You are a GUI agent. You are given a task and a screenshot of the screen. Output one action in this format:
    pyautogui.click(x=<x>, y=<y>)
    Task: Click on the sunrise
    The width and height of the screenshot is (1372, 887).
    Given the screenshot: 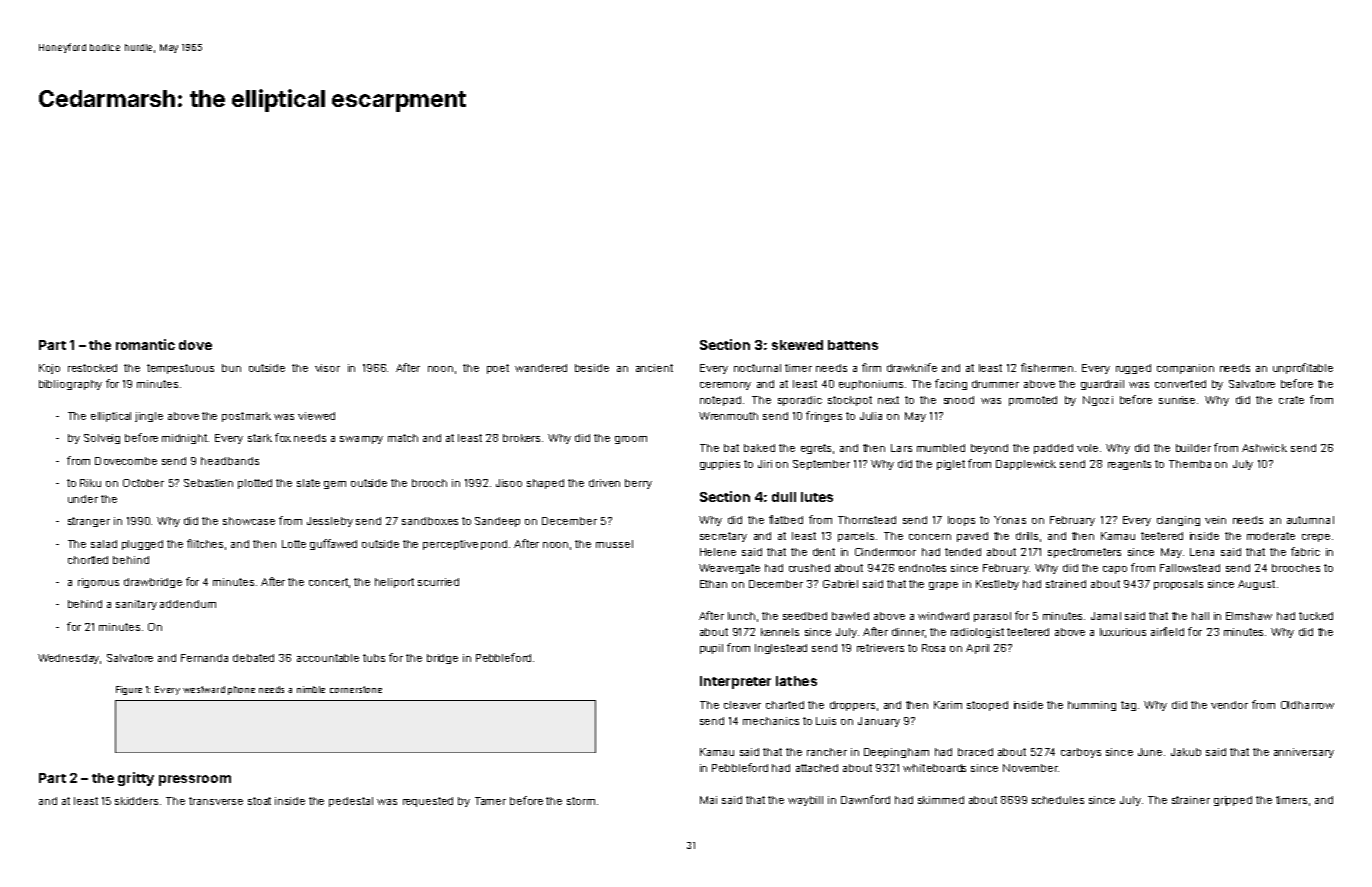 What is the action you would take?
    pyautogui.click(x=1177, y=400)
